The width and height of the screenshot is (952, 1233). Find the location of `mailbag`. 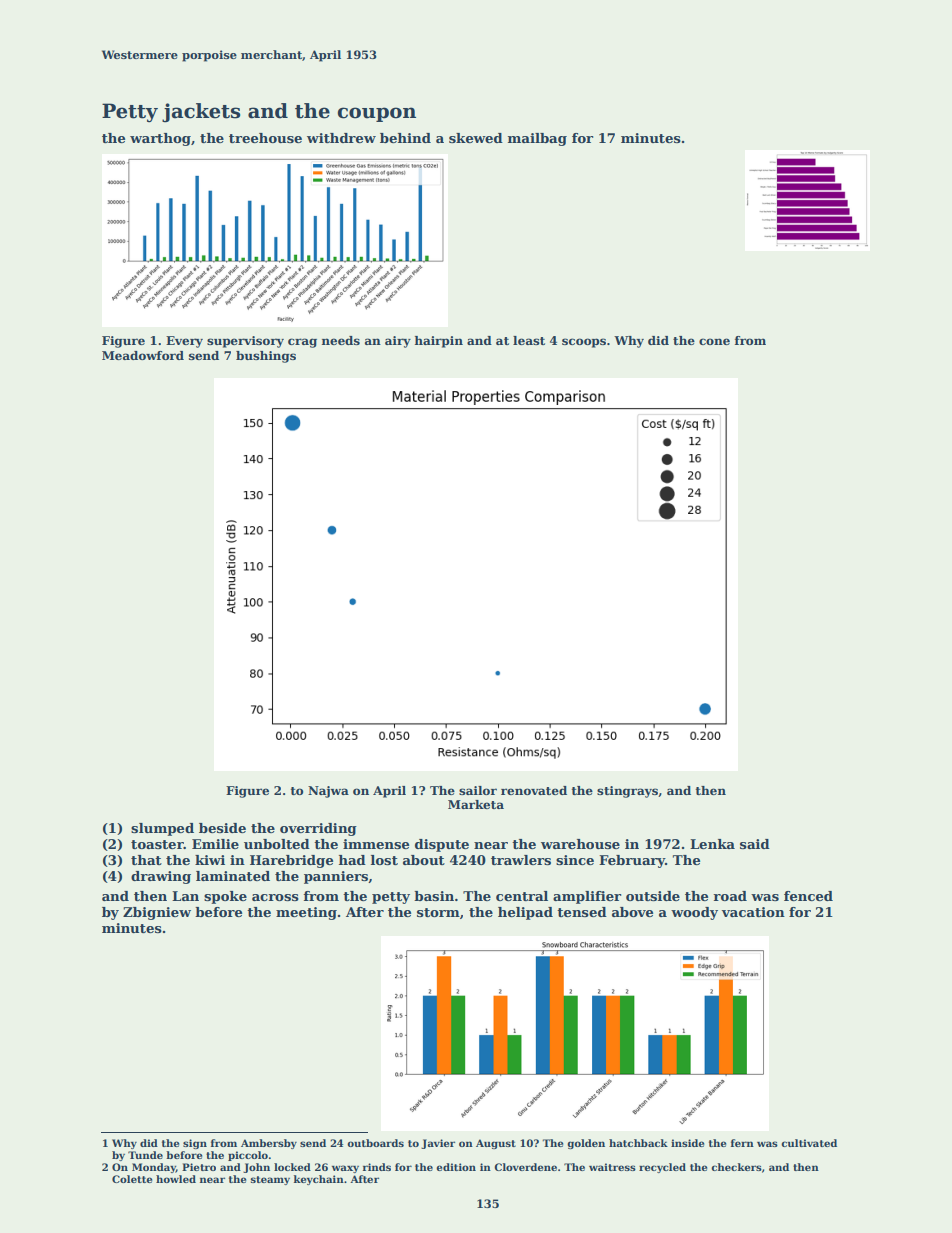

mailbag is located at coordinates (537, 139).
